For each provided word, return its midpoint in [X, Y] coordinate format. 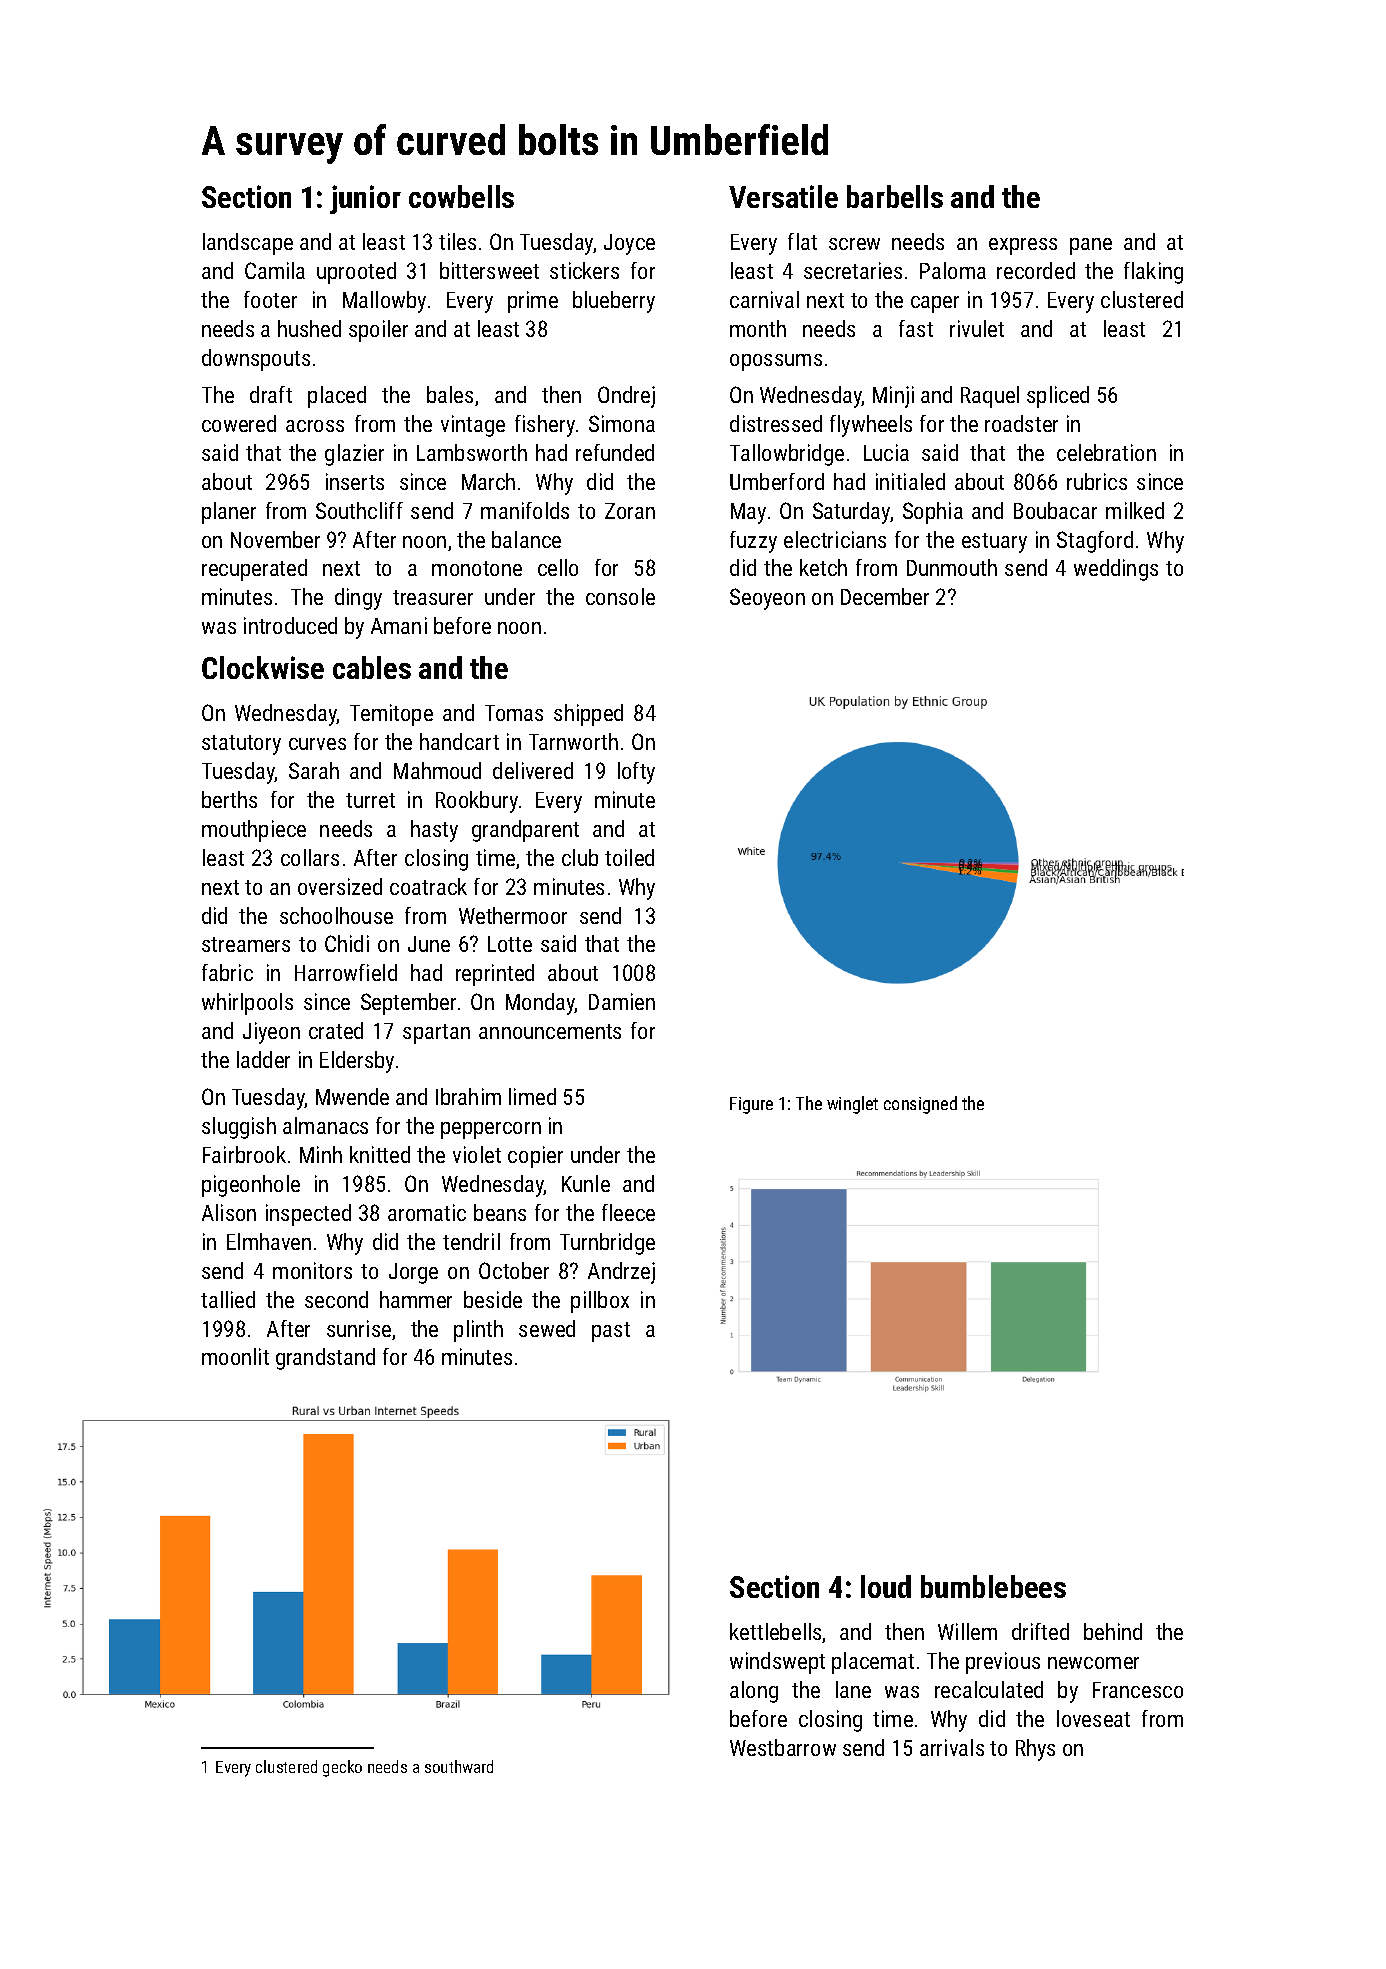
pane [1091, 246]
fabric [227, 972]
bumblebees [993, 1586]
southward [459, 1766]
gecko [342, 1768]
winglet [852, 1105]
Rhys [1035, 1750]
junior [365, 199]
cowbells [461, 196]
